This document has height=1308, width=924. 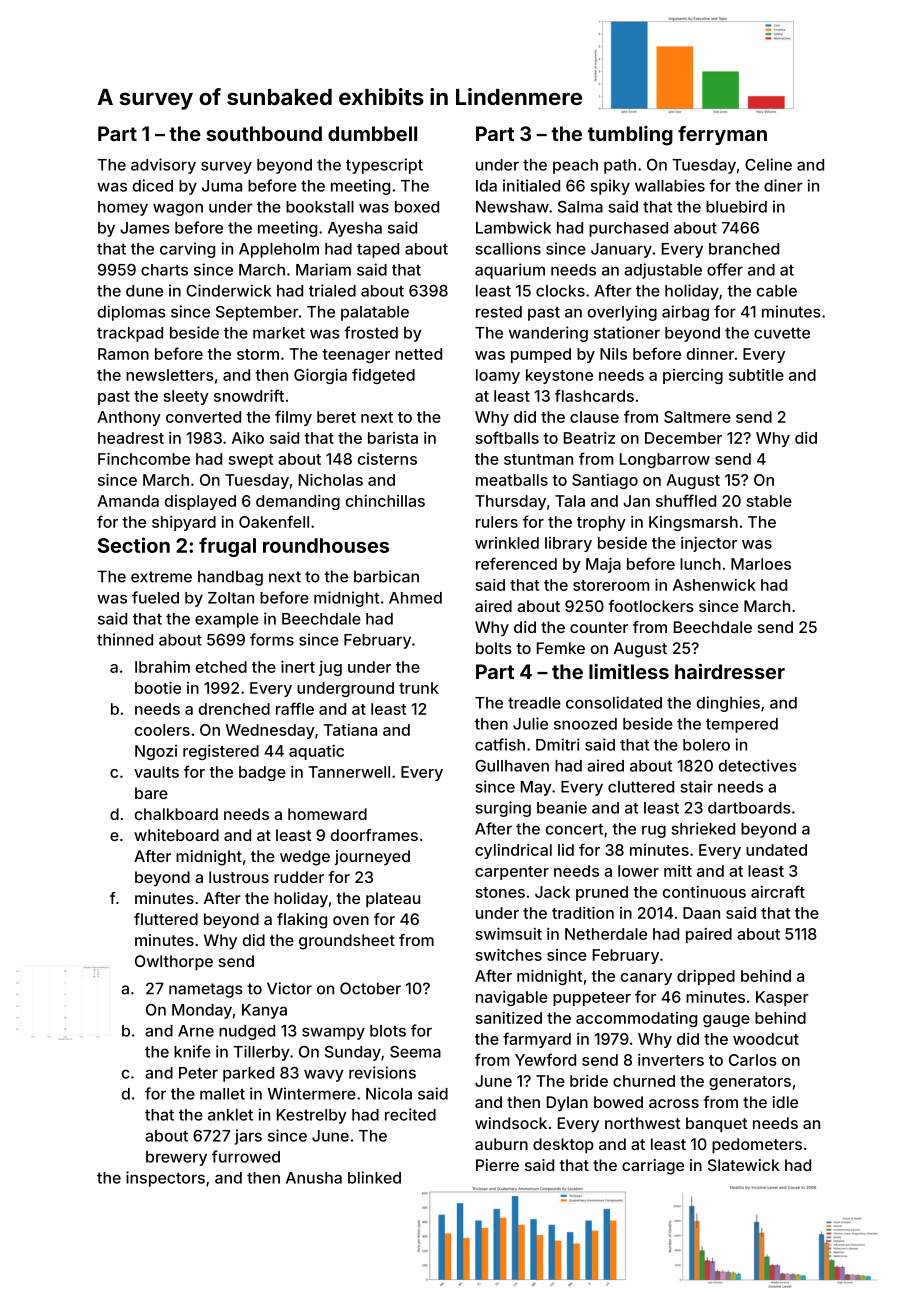 What do you see at coordinates (372, 133) in the document?
I see `dumbbell` at bounding box center [372, 133].
